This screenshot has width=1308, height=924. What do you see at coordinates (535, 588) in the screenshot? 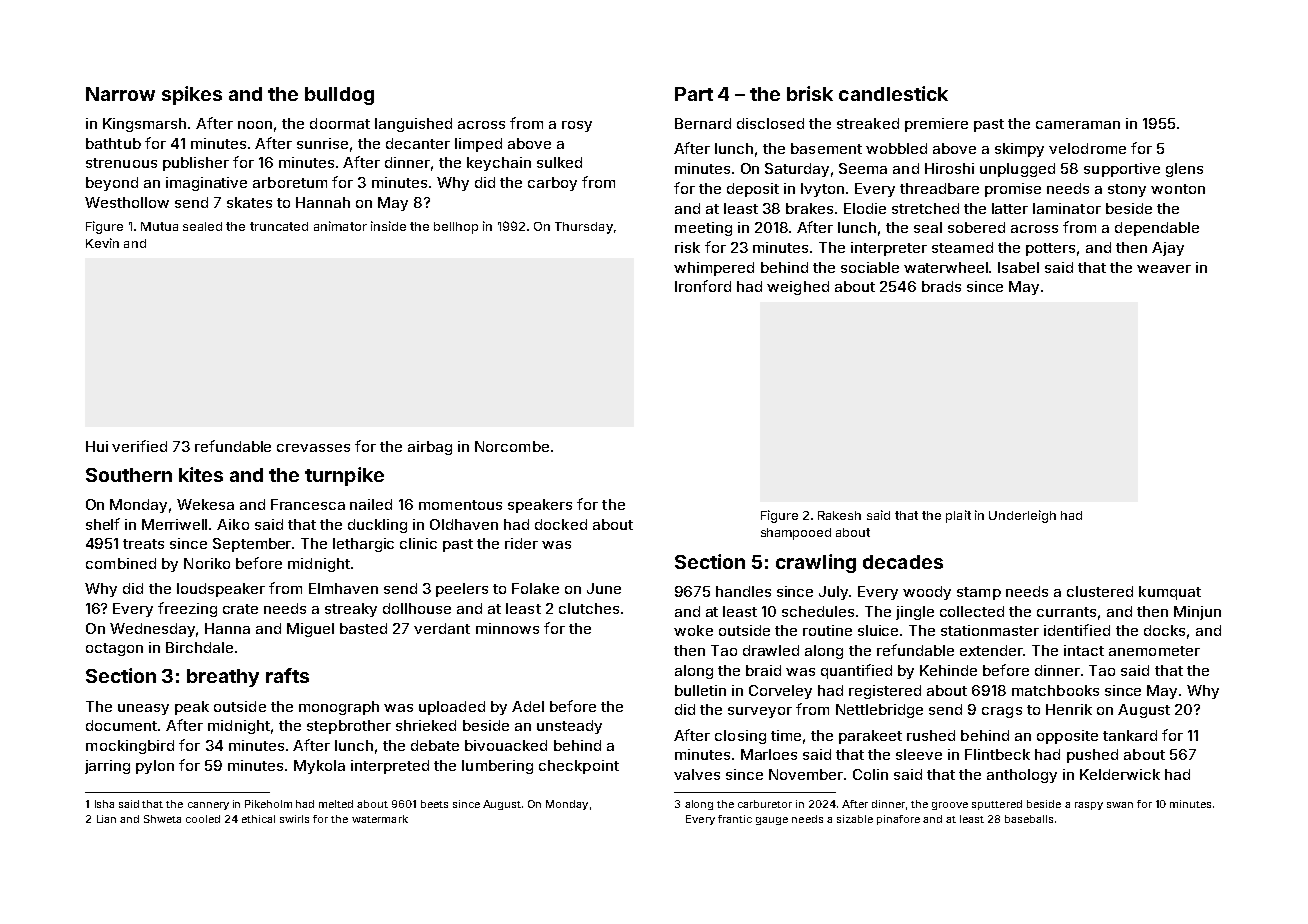
I see `Folake` at bounding box center [535, 588].
